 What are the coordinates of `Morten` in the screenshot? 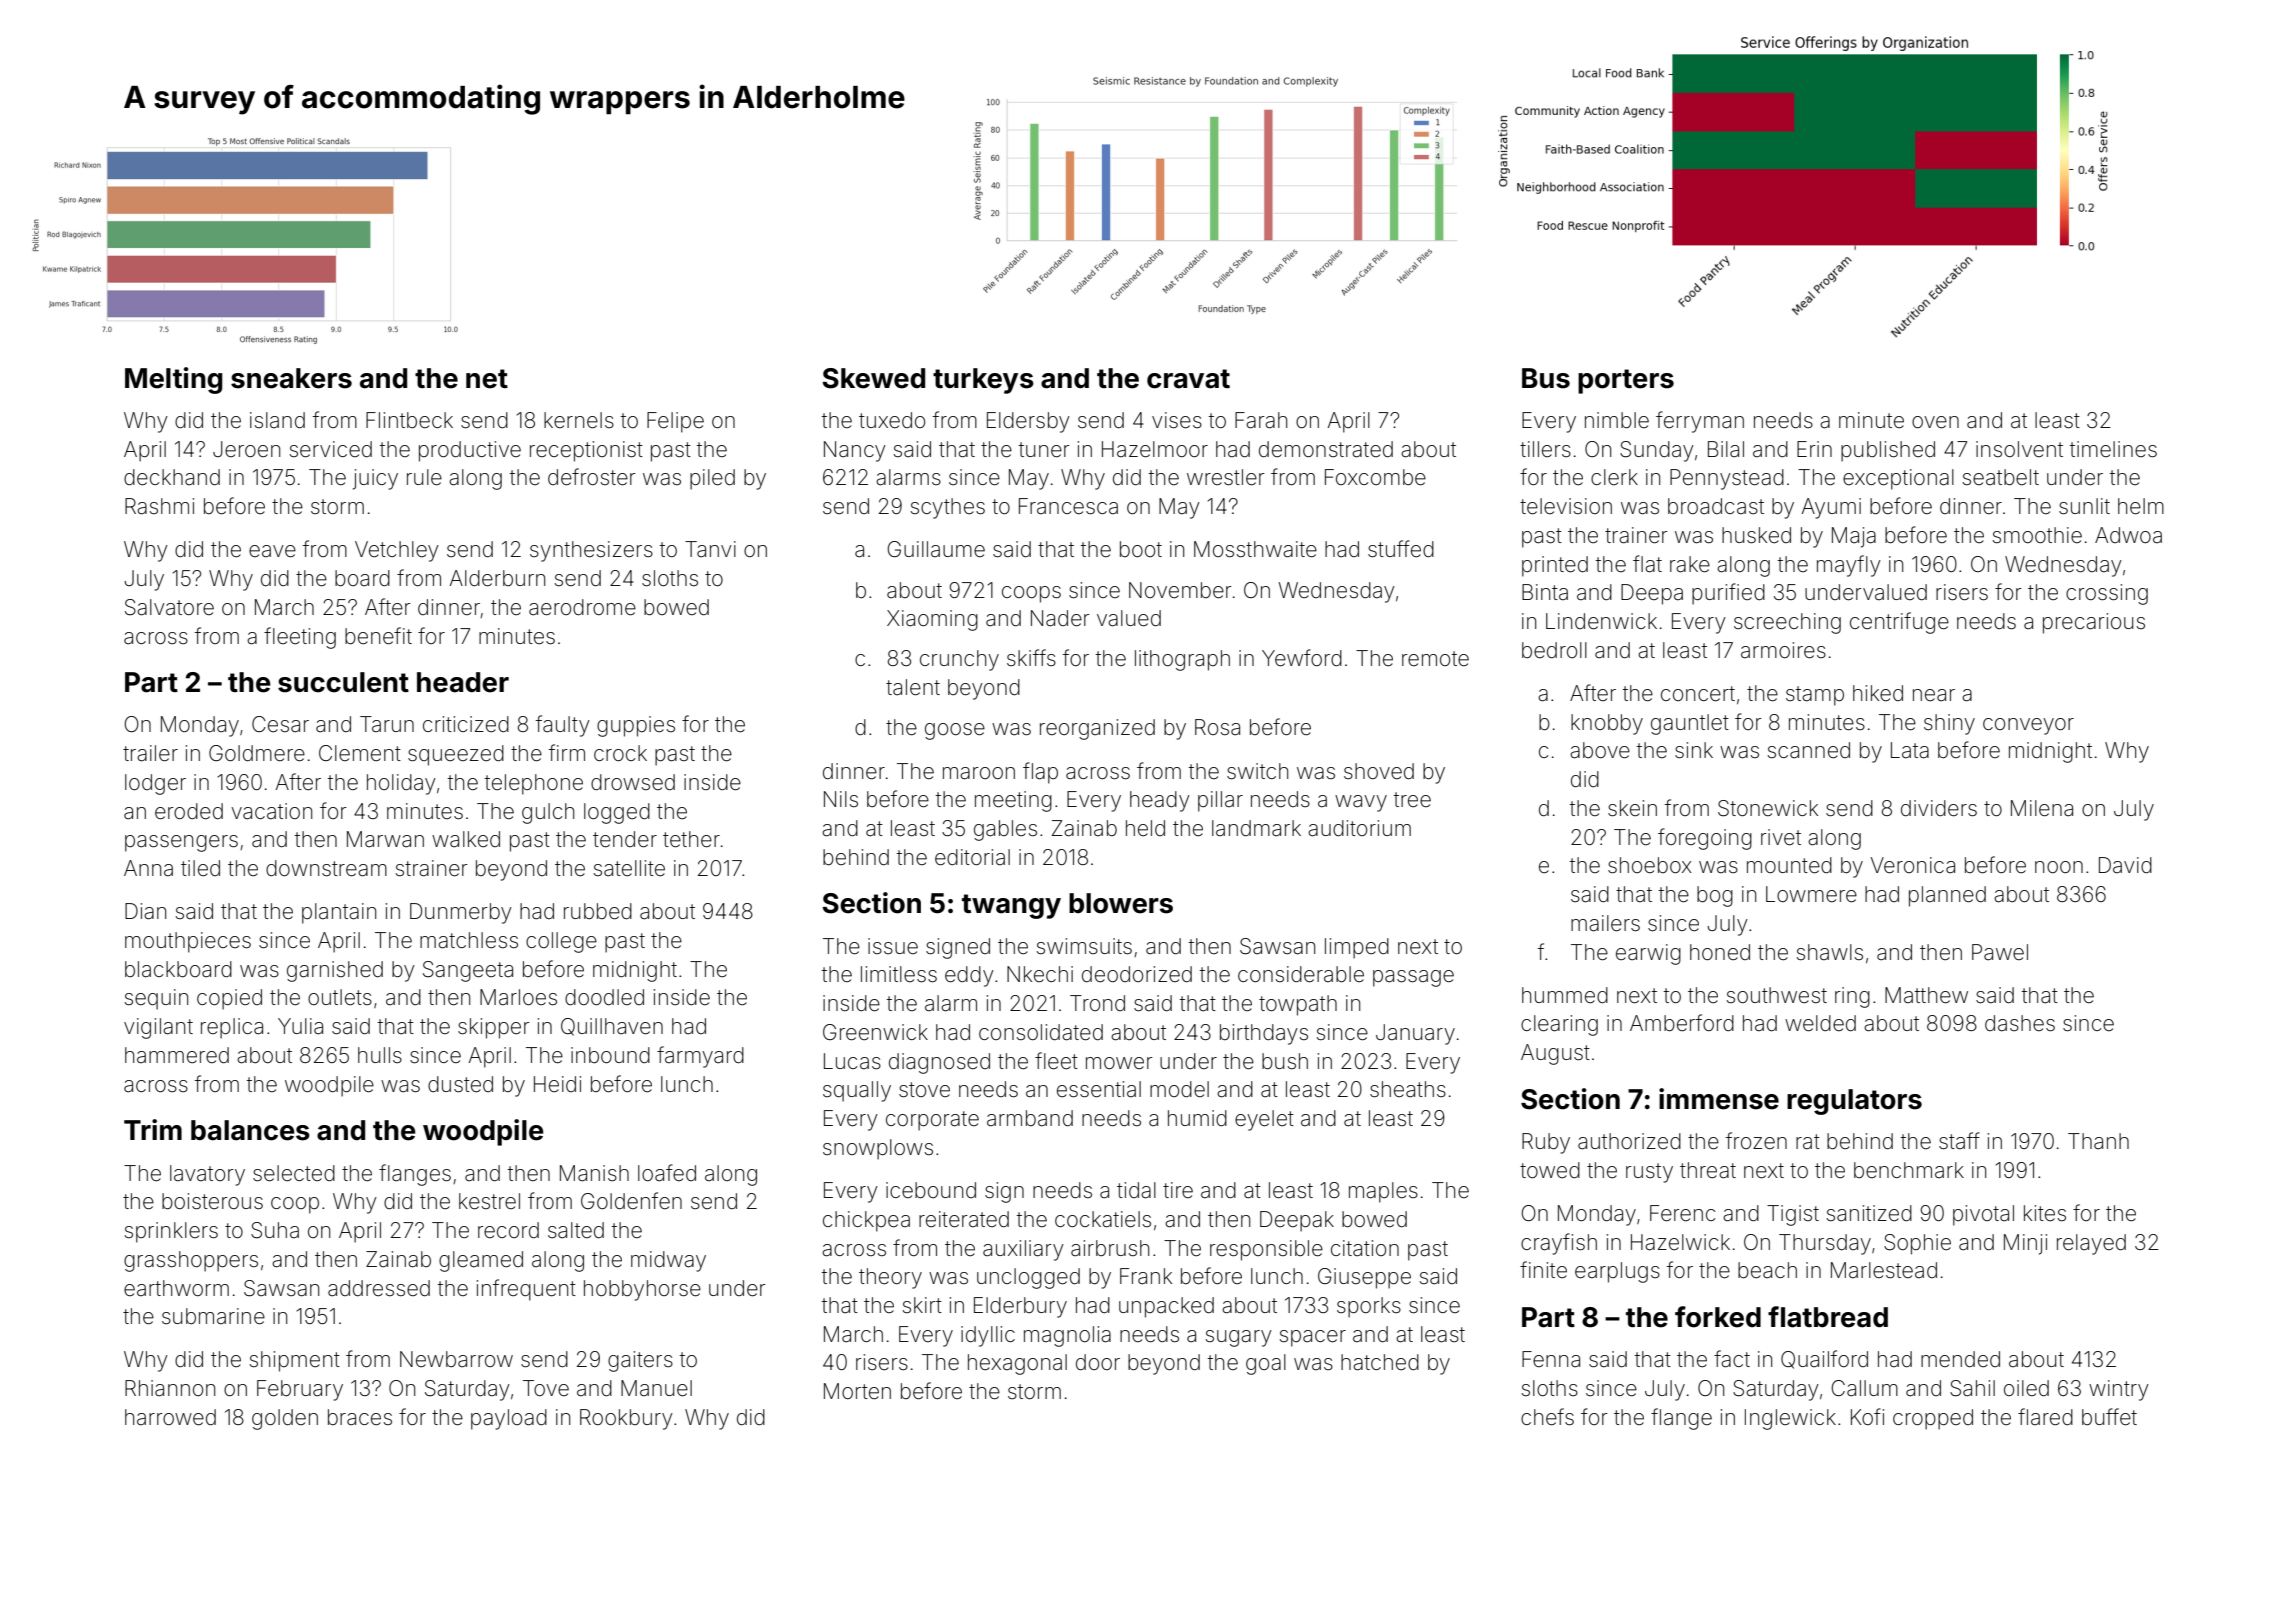 It's located at (857, 1391).
